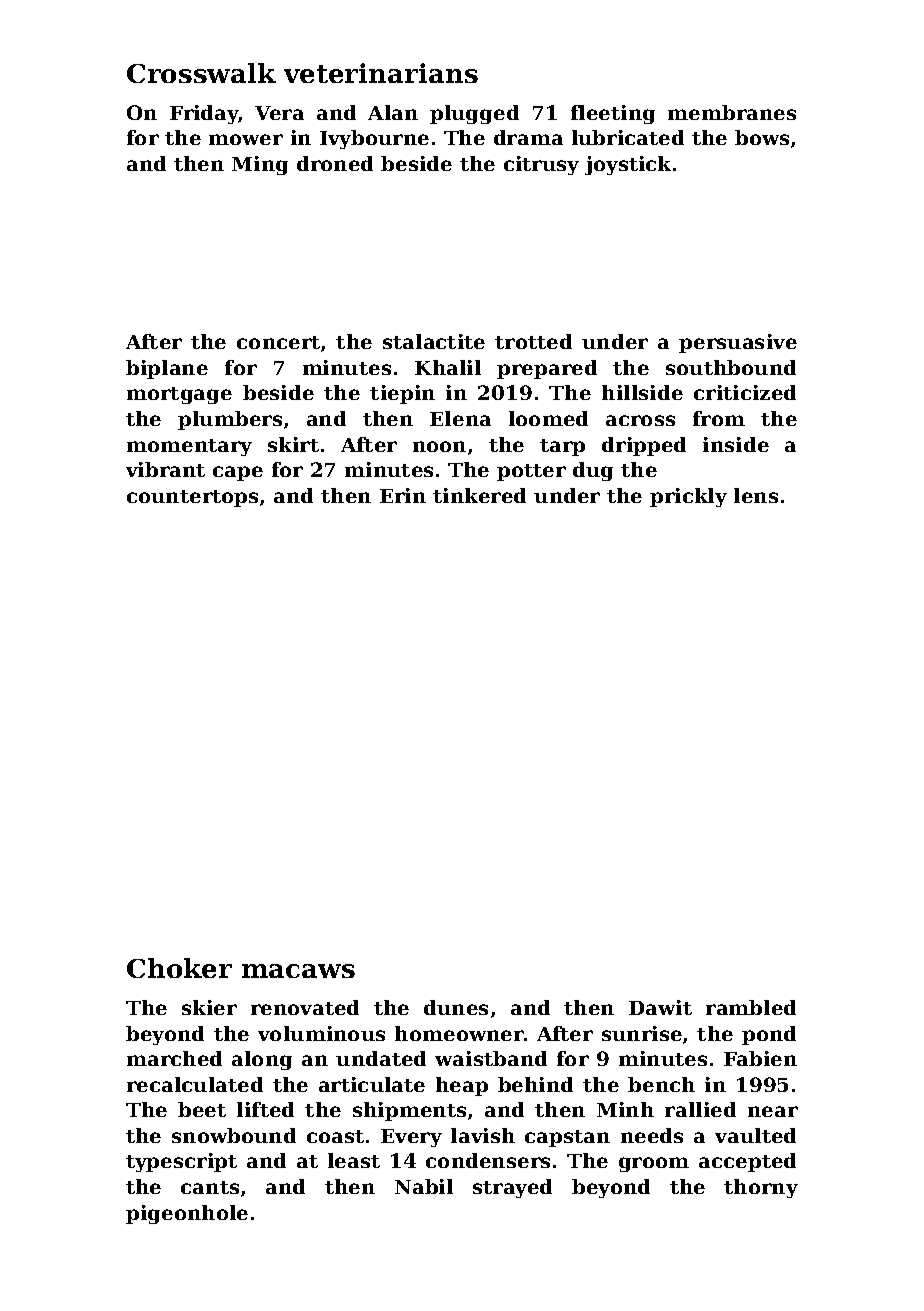 This page has height=1311, width=924. Describe the element at coordinates (688, 497) in the page. I see `prickly` at that location.
